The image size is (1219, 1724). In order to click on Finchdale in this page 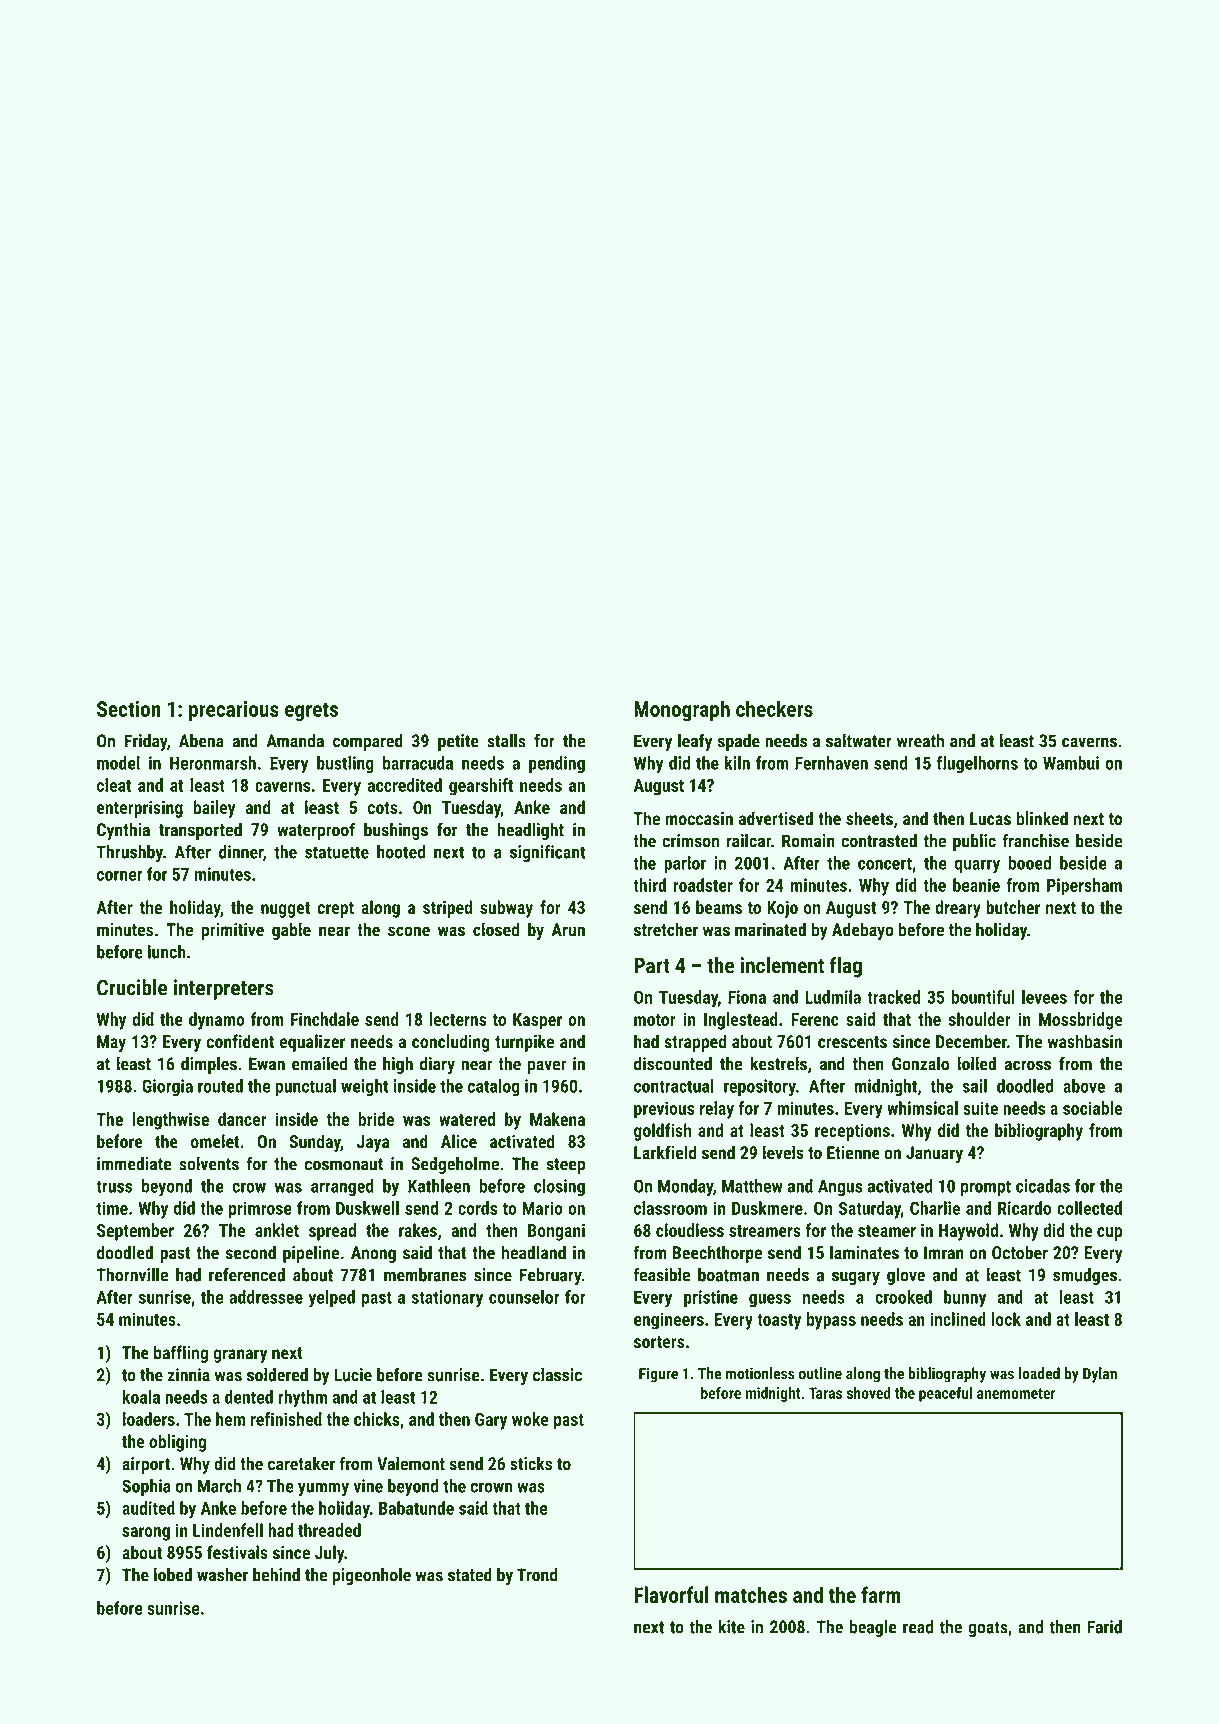, I will do `click(325, 1019)`.
